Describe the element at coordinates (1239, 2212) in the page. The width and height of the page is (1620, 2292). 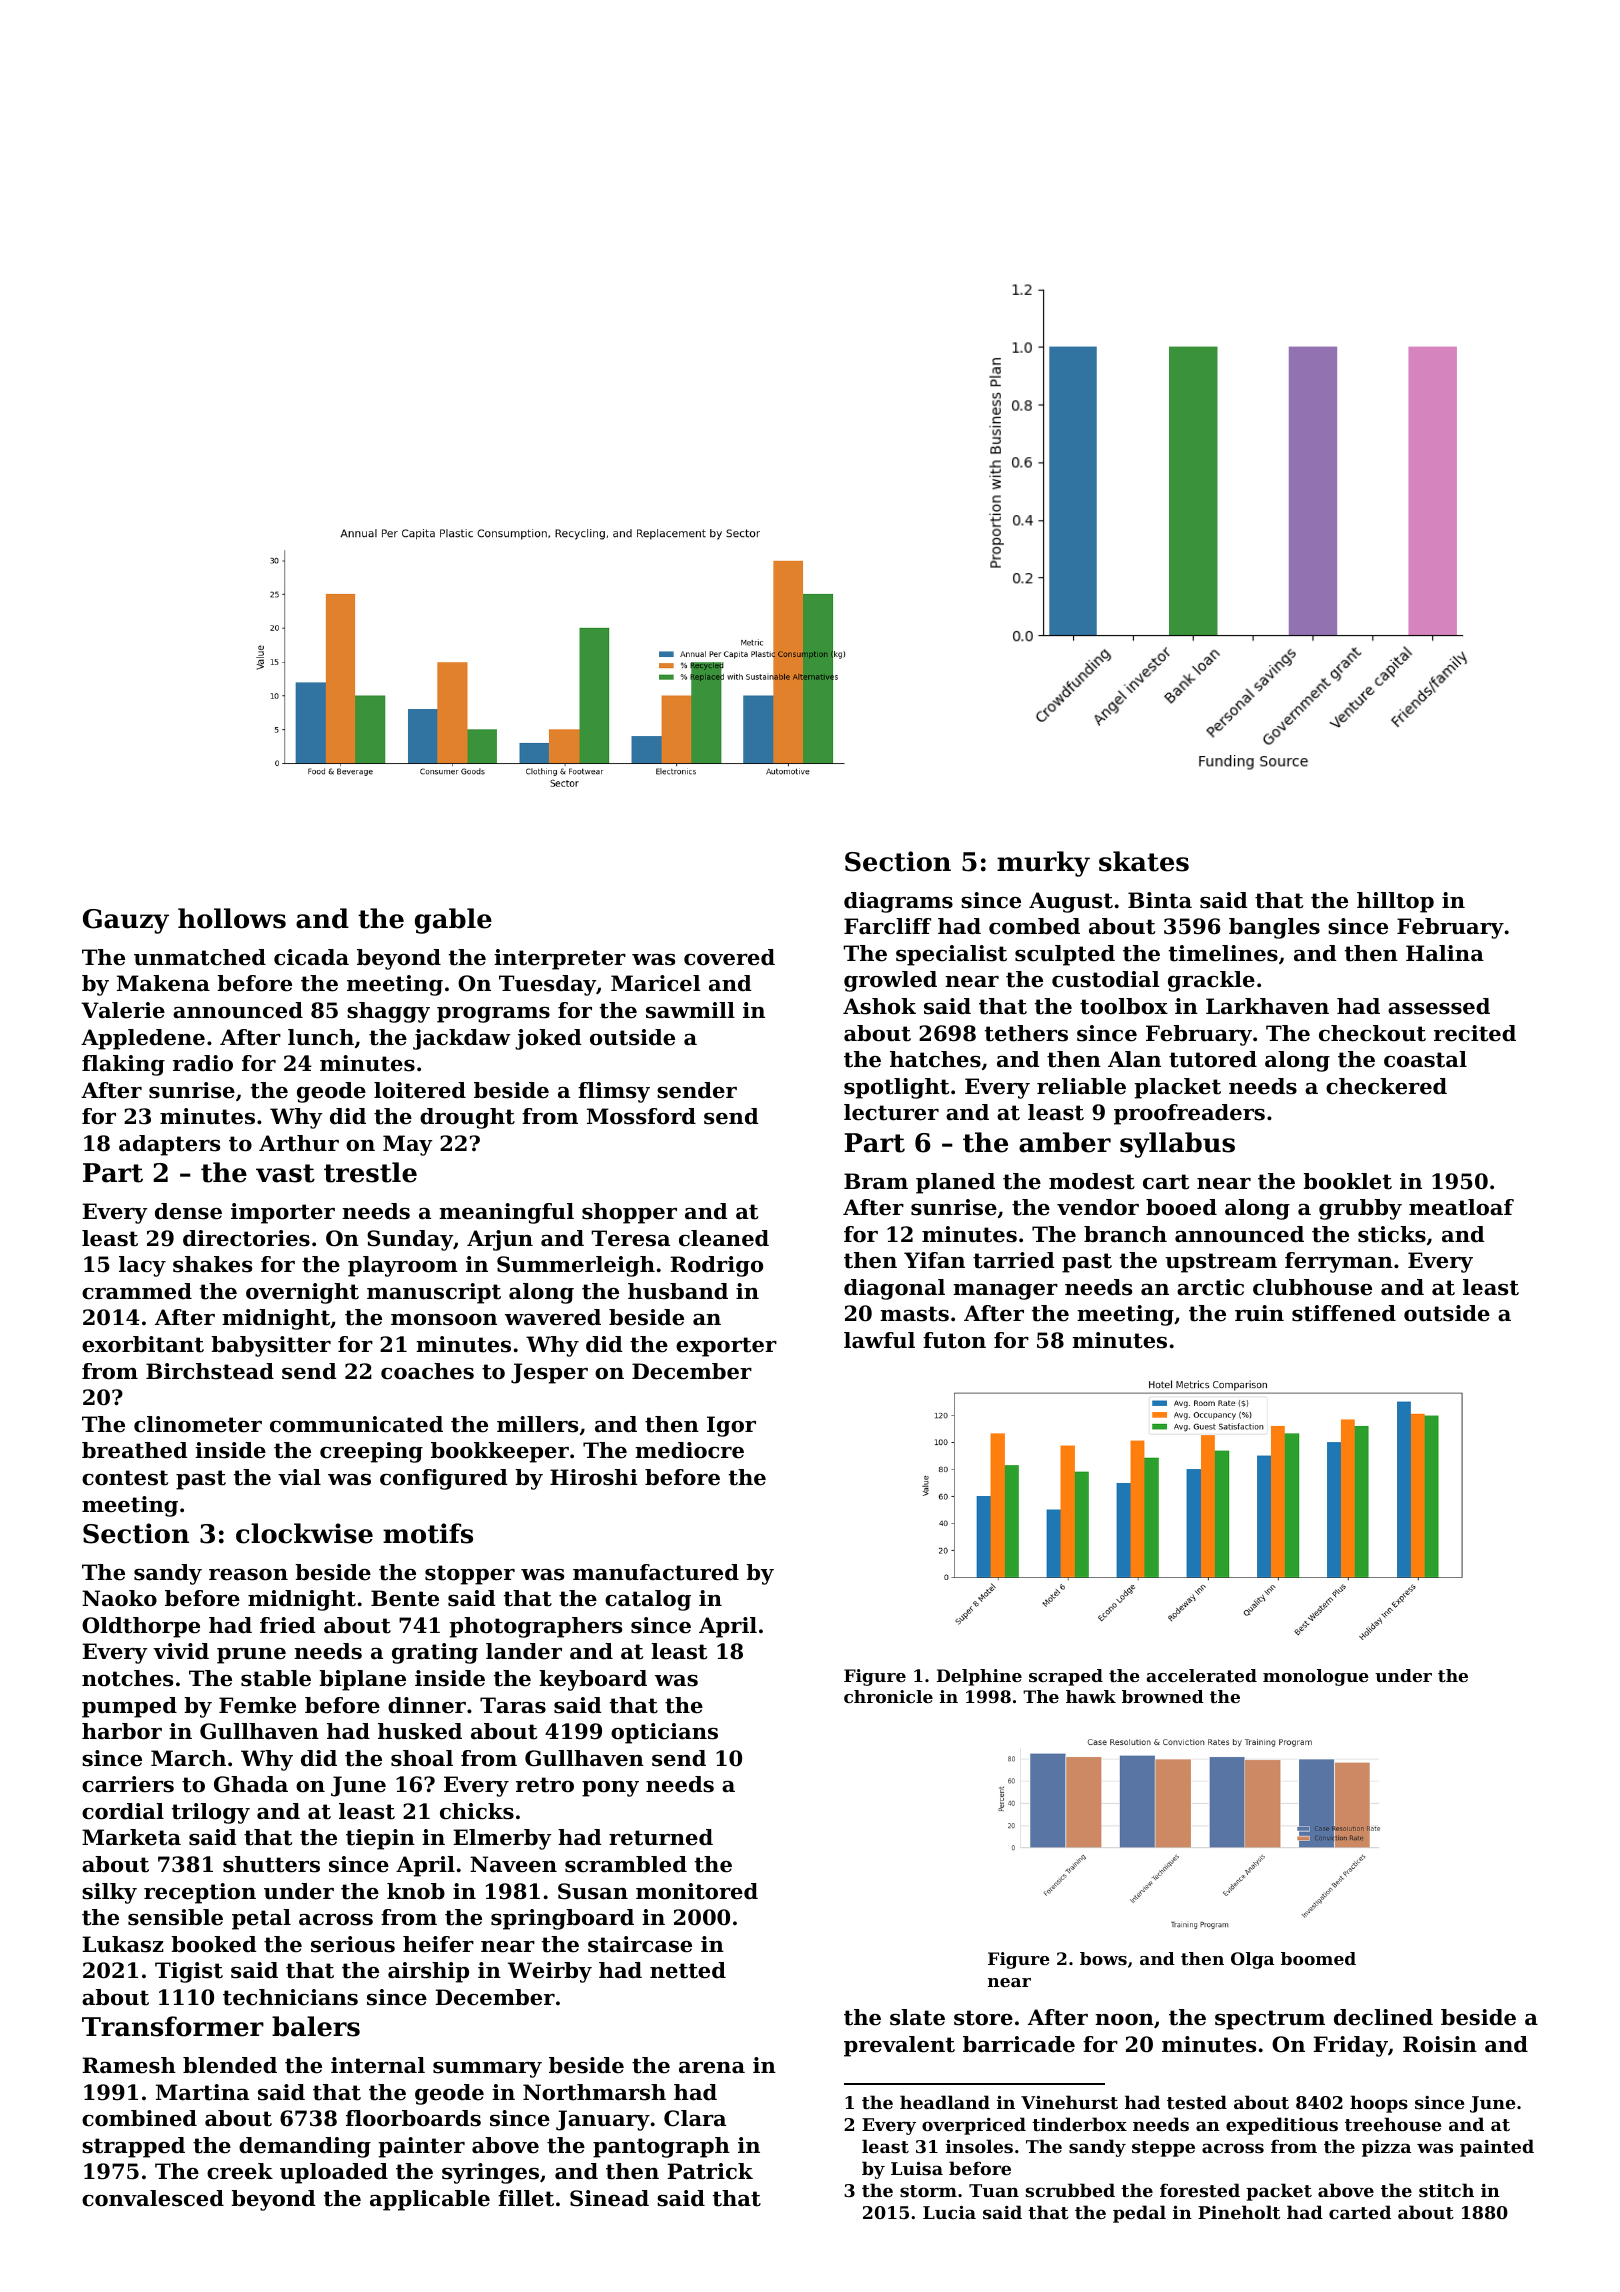
I see `Pineholt` at that location.
